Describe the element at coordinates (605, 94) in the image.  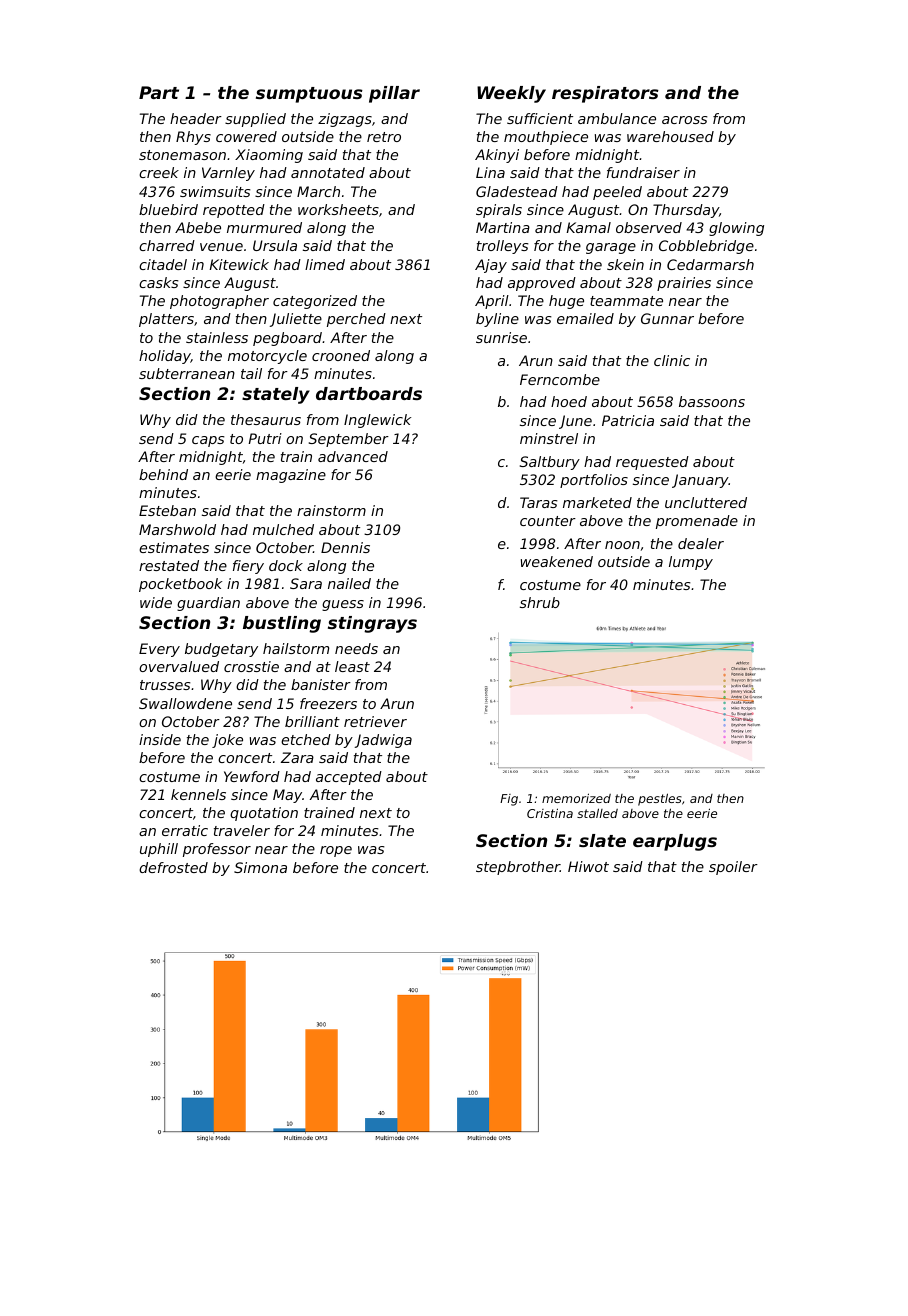
I see `respirators` at that location.
